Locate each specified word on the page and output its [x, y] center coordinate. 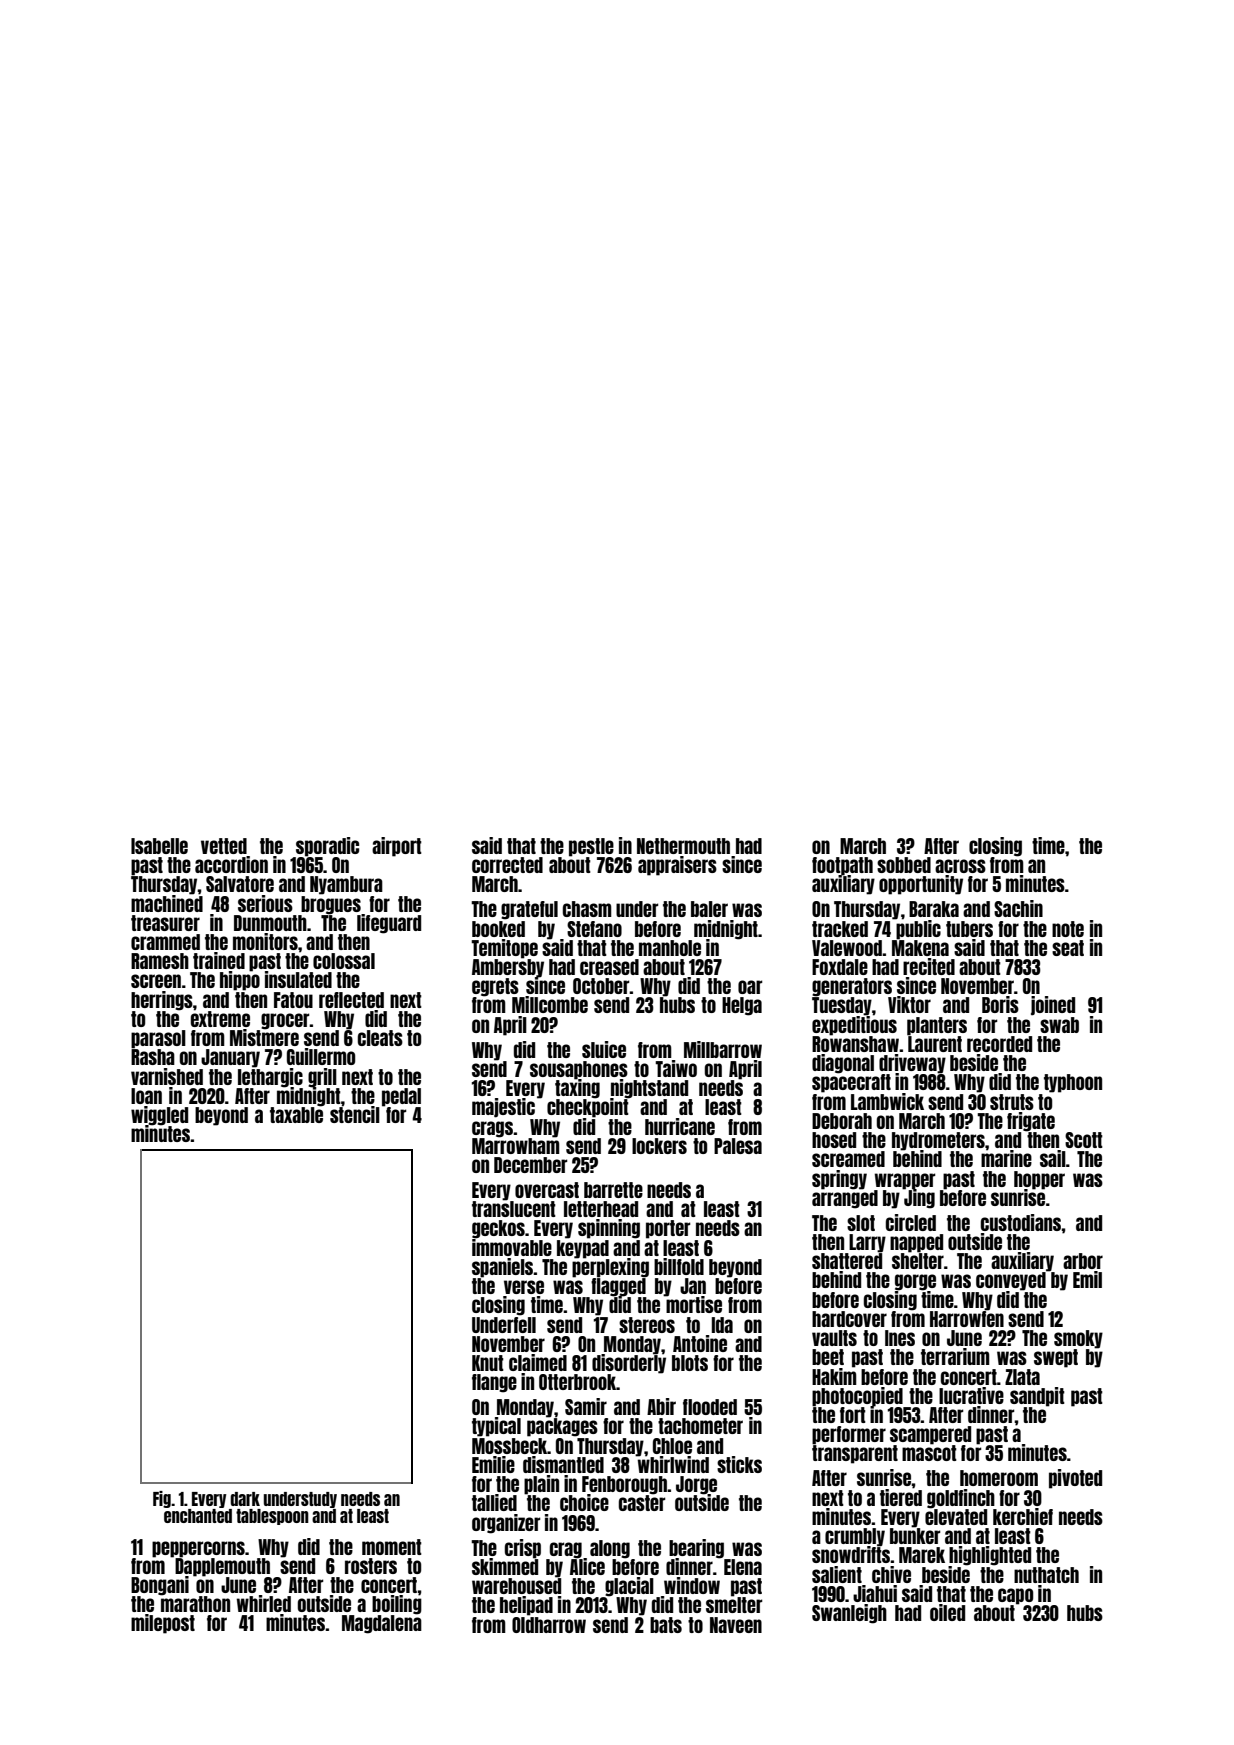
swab [1059, 1025]
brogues [331, 905]
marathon [195, 1604]
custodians [1021, 1222]
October [601, 986]
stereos [647, 1325]
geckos [498, 1229]
